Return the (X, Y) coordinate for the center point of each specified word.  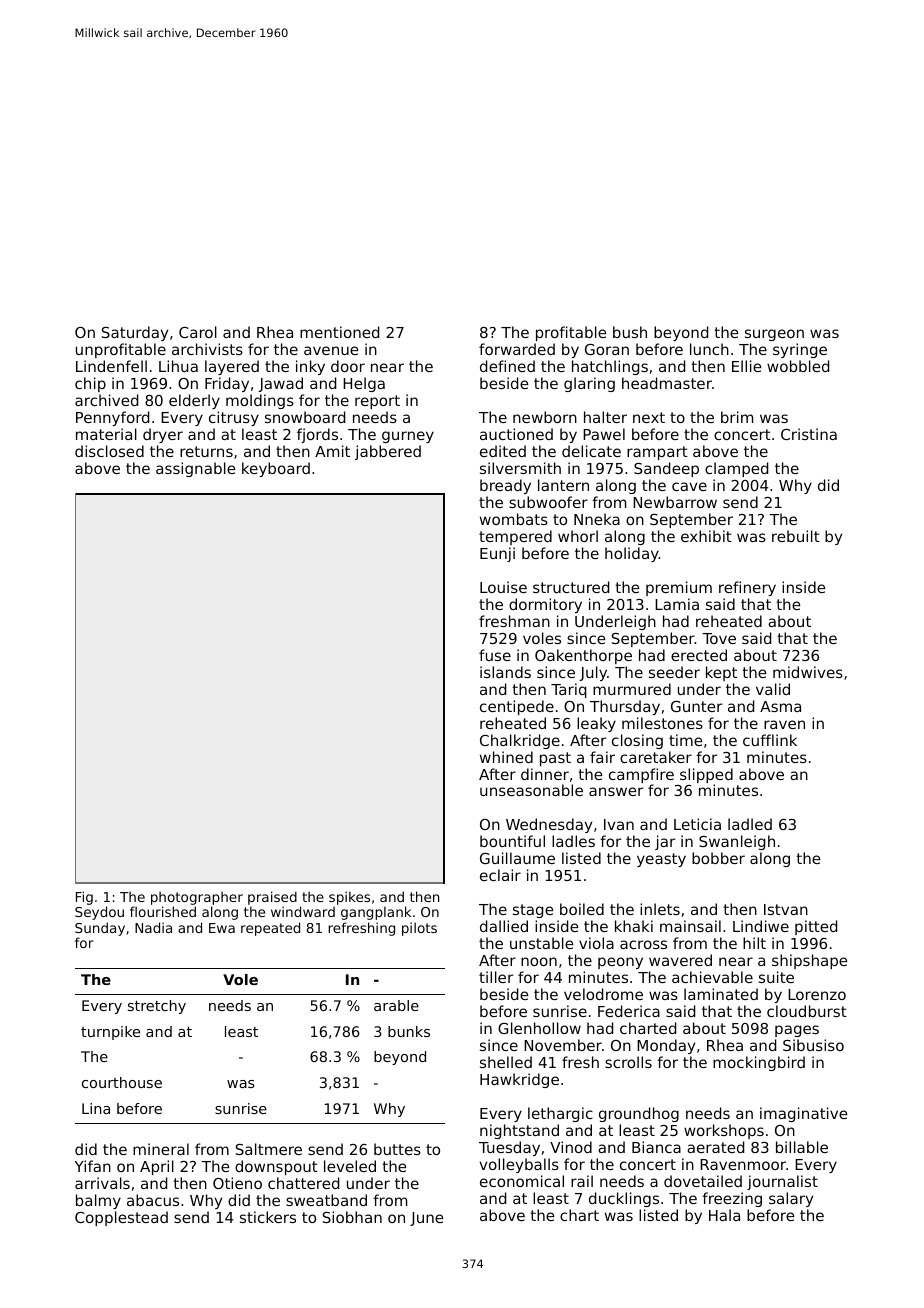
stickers (268, 1217)
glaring (589, 384)
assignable (195, 469)
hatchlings (610, 367)
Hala (724, 1215)
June (426, 1219)
